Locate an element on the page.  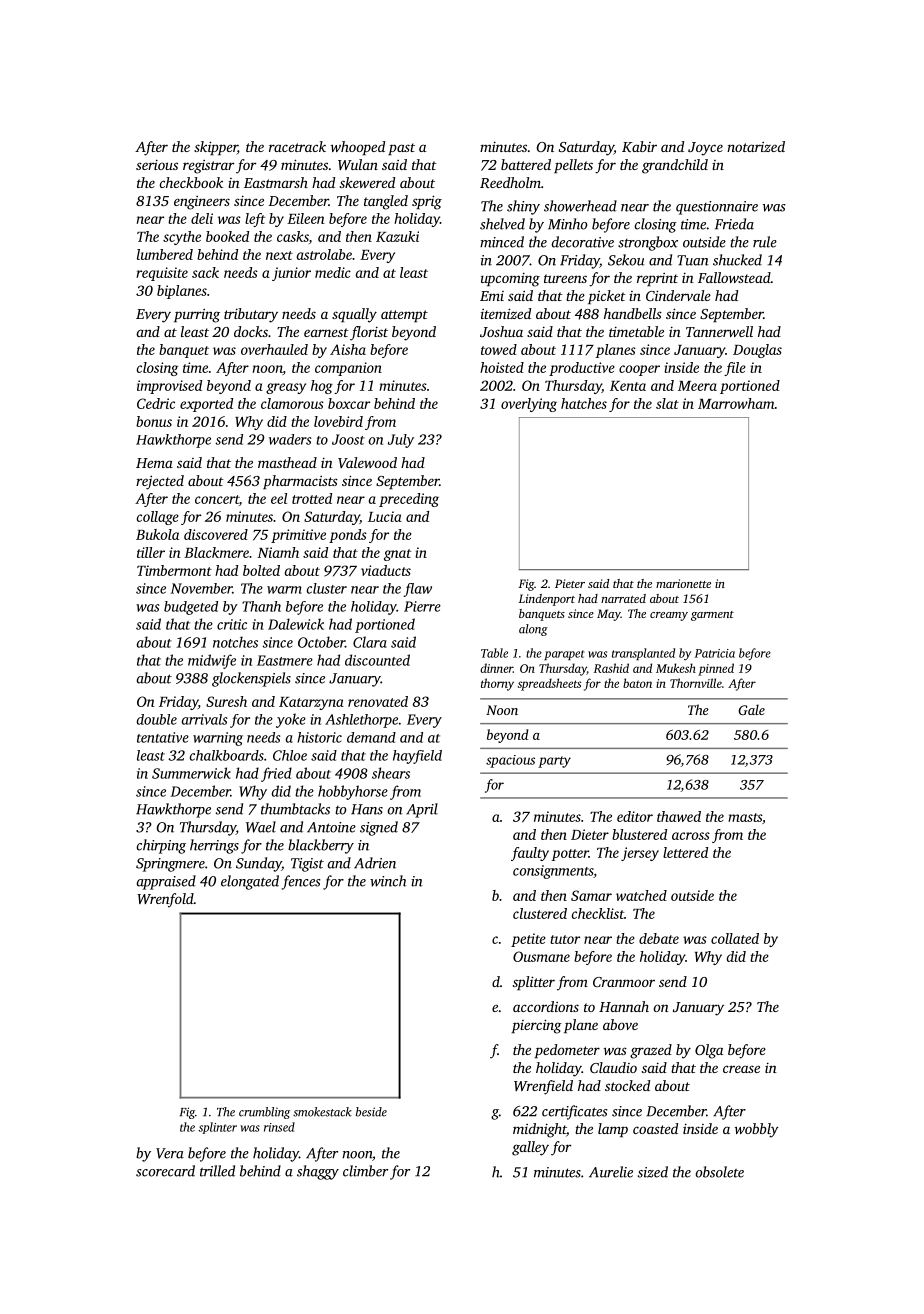
coasted is located at coordinates (655, 1128).
